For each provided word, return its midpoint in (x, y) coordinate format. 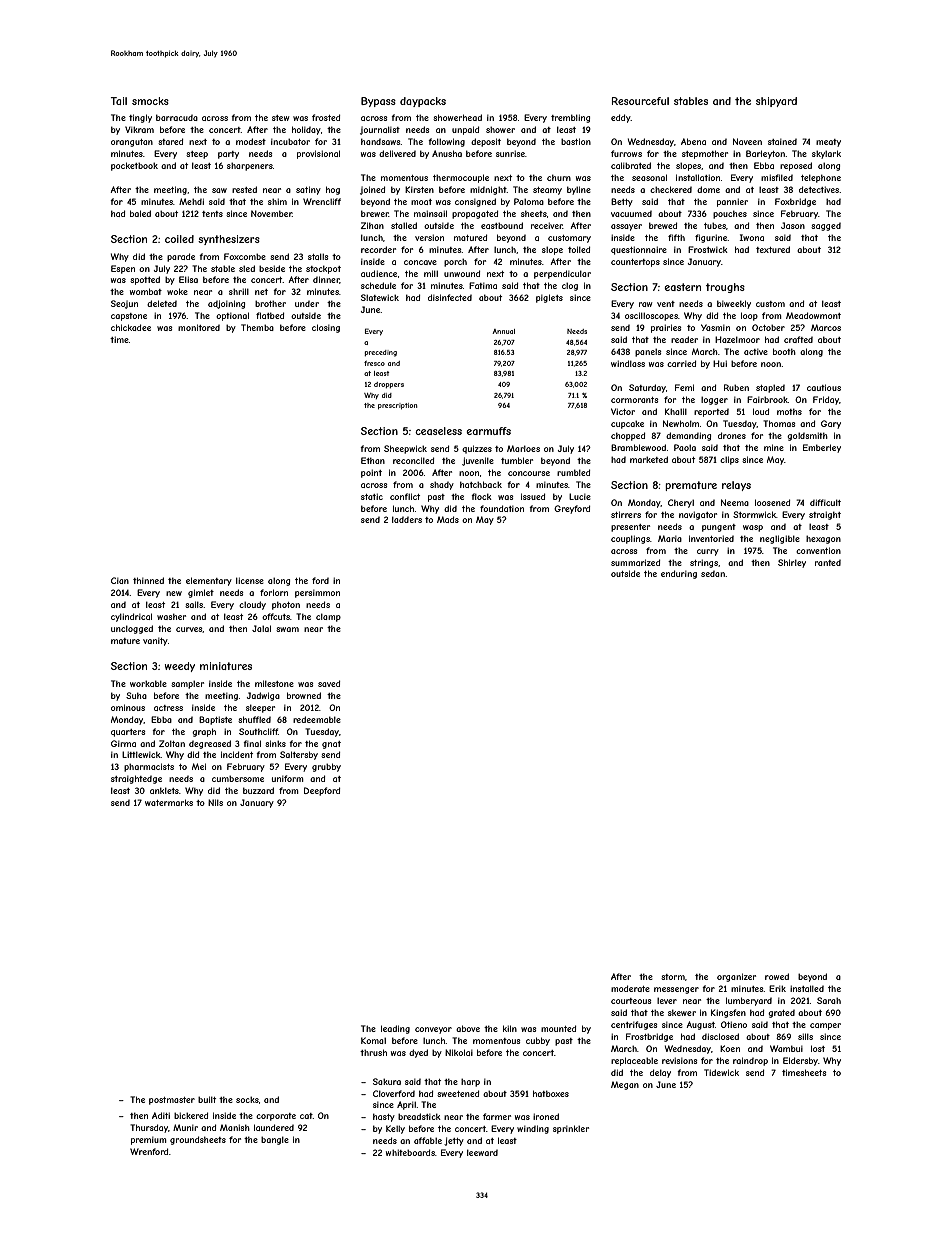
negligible (780, 539)
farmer (497, 1116)
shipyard (776, 102)
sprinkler (571, 1129)
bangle (275, 1140)
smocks (150, 101)
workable (148, 683)
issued (533, 496)
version (429, 237)
